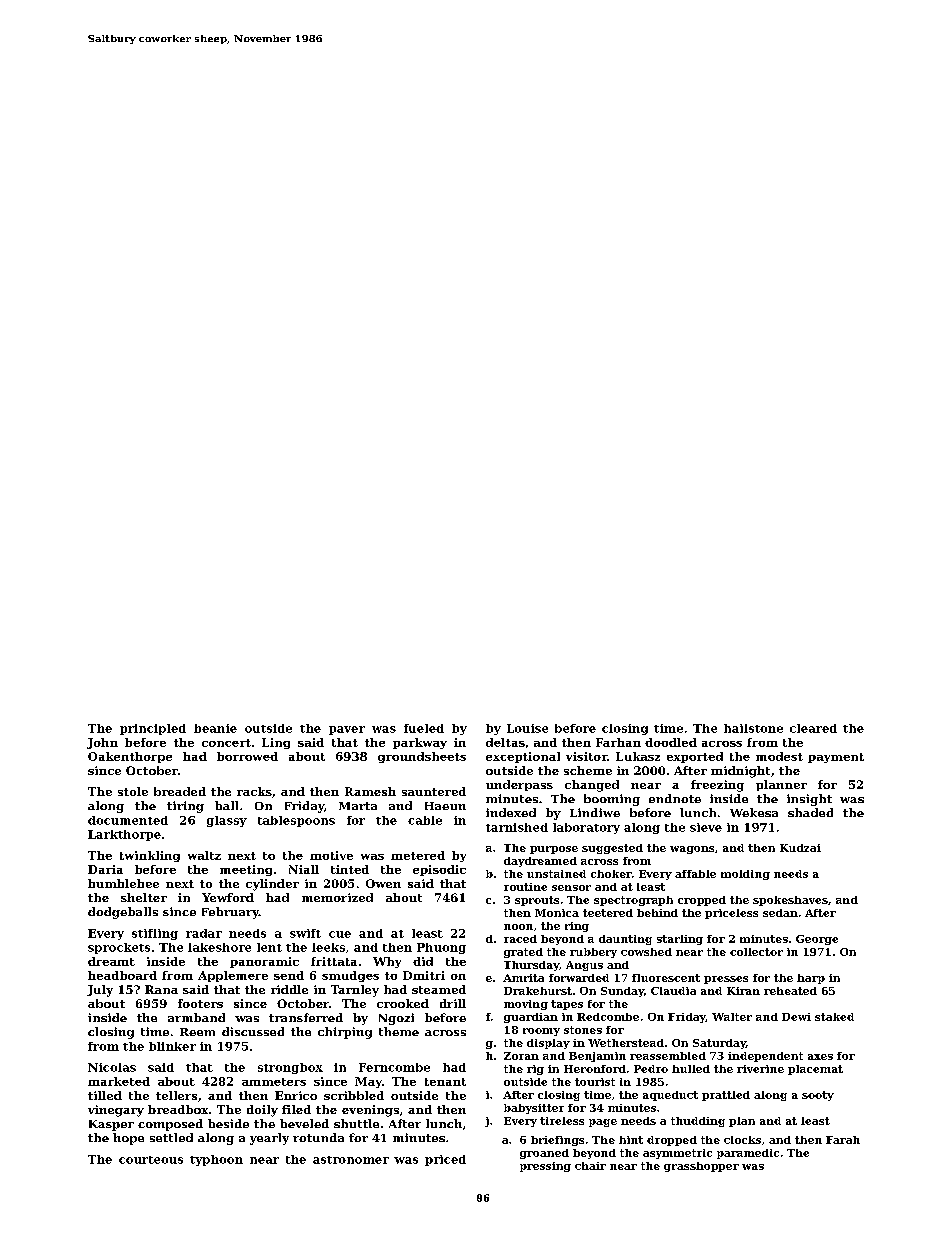 The width and height of the screenshot is (952, 1233). I want to click on Saturday, so click(719, 1044).
